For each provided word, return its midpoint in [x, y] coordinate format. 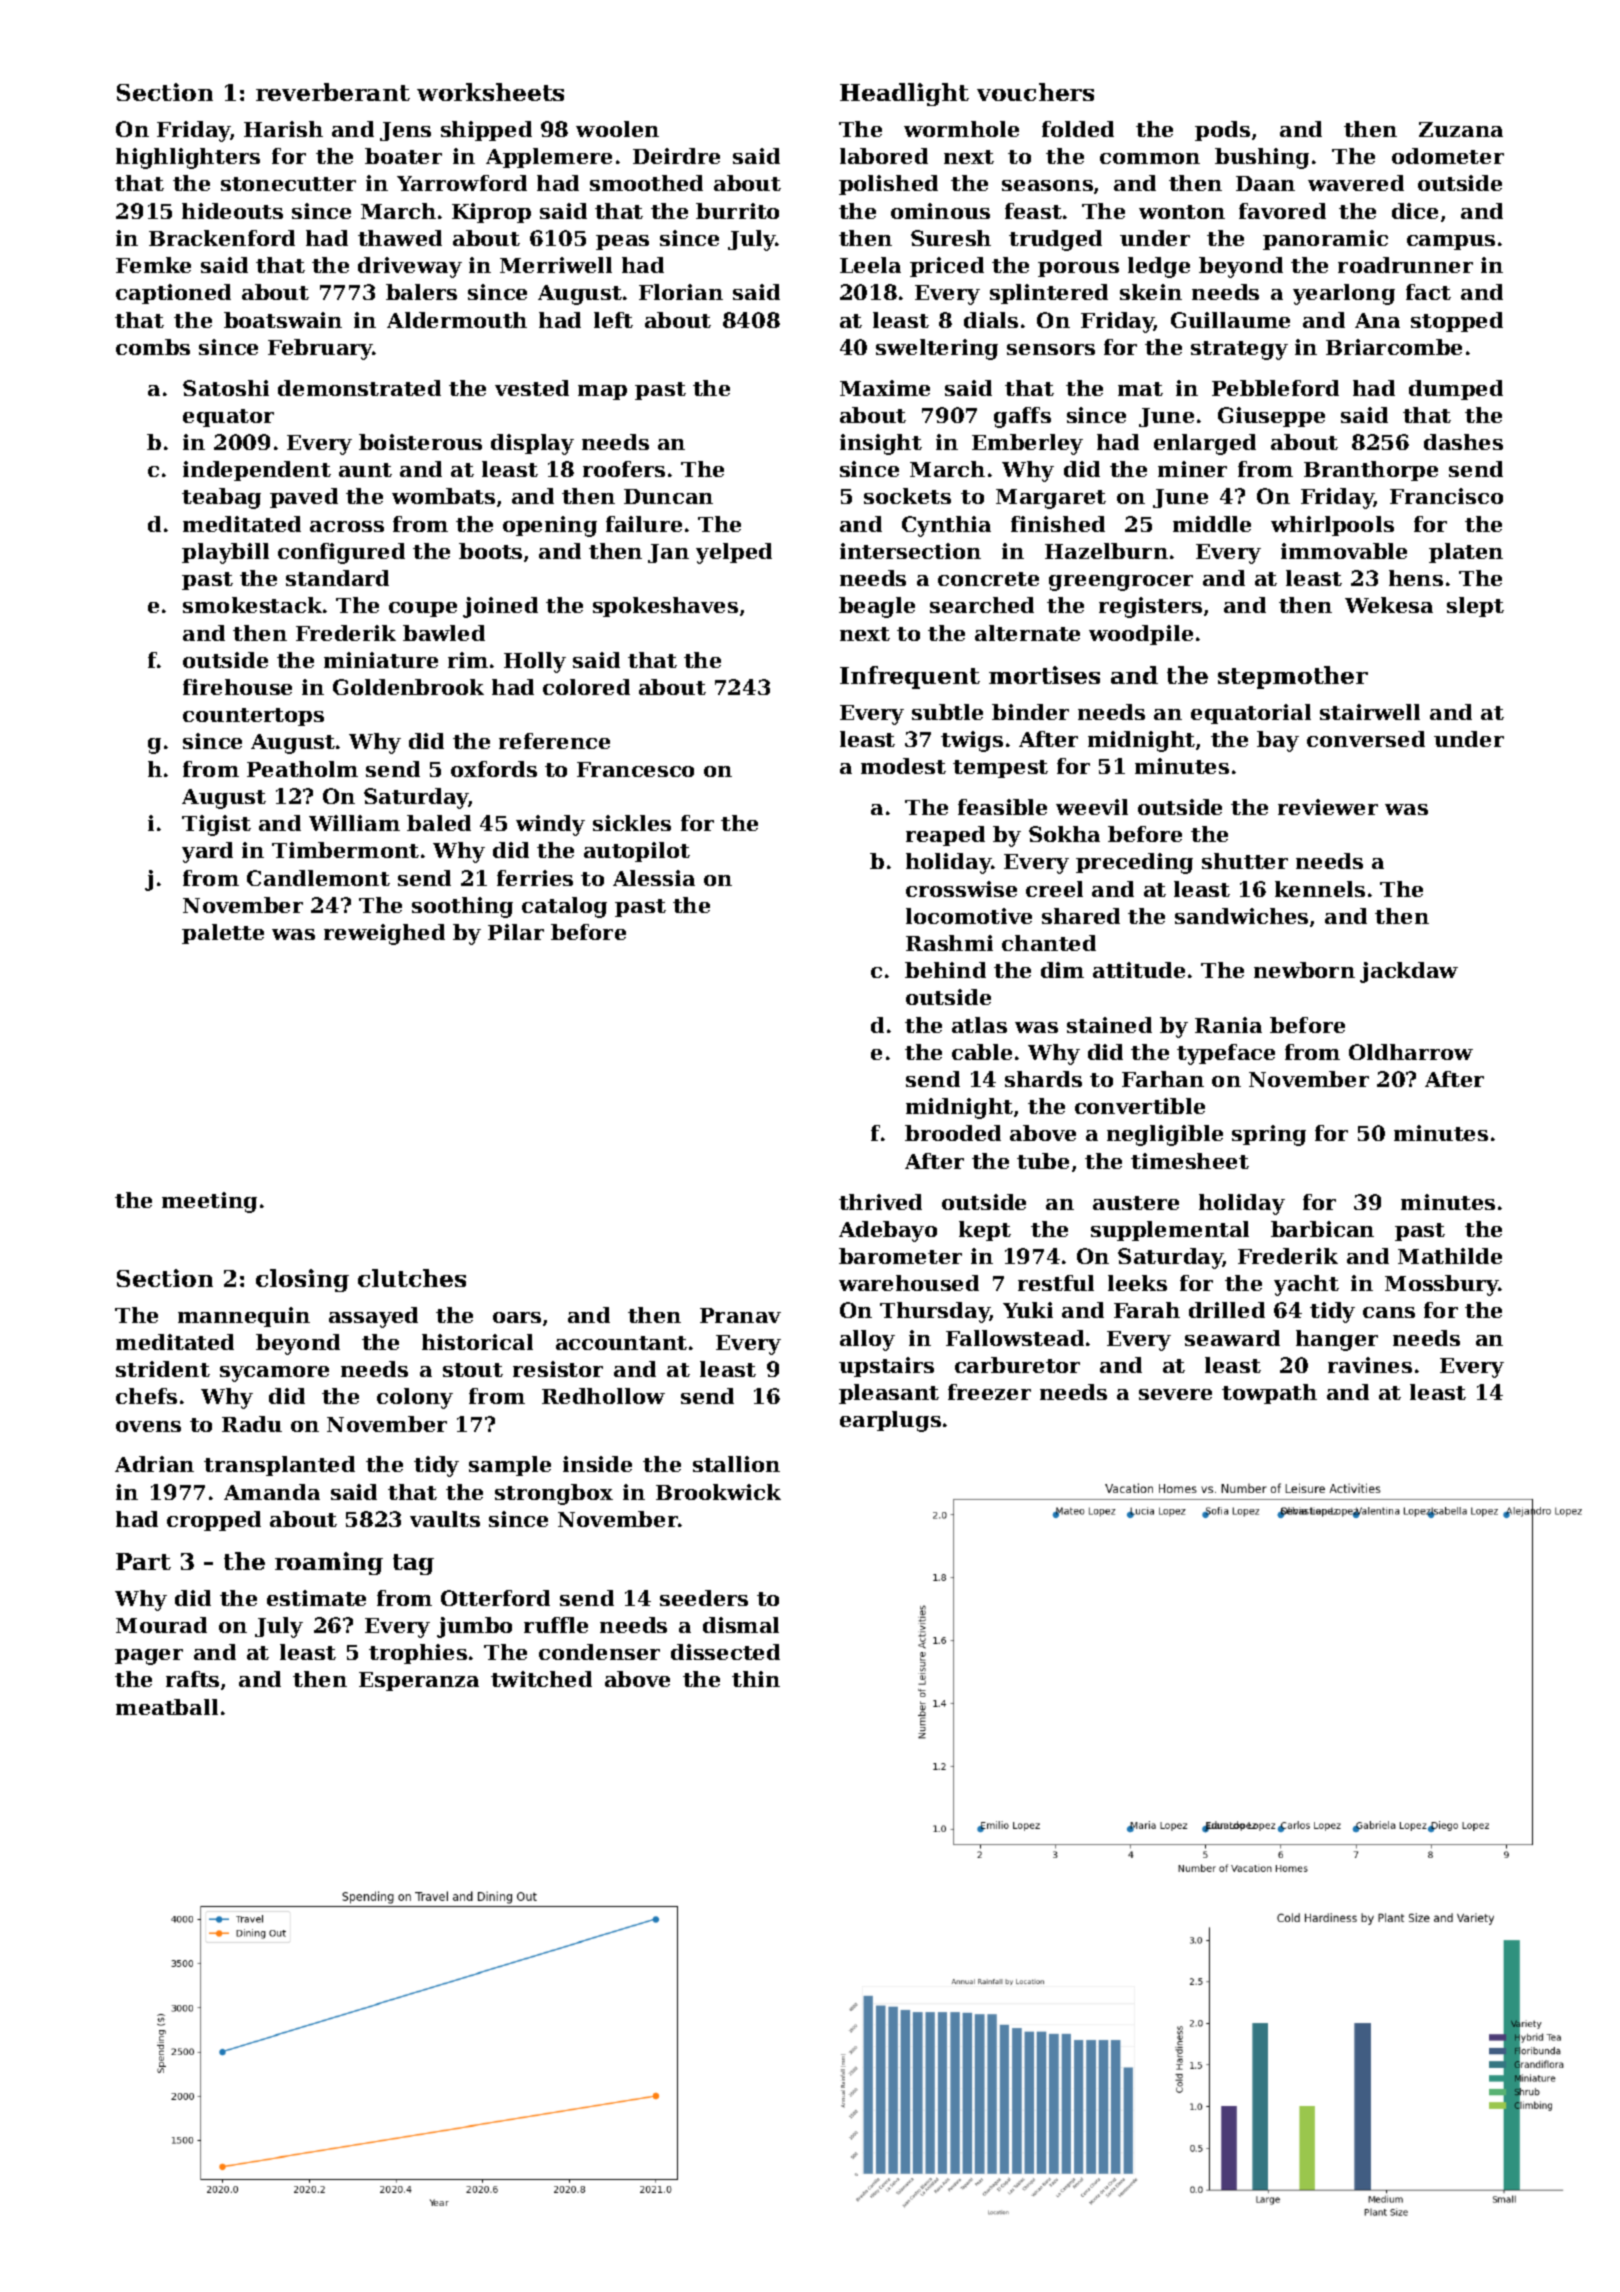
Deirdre [676, 156]
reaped [945, 836]
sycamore [274, 1374]
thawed [400, 238]
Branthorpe [1371, 471]
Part [143, 1561]
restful [1056, 1283]
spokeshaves [665, 607]
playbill [225, 553]
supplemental [1170, 1231]
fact [1428, 292]
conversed [1366, 739]
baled [439, 823]
